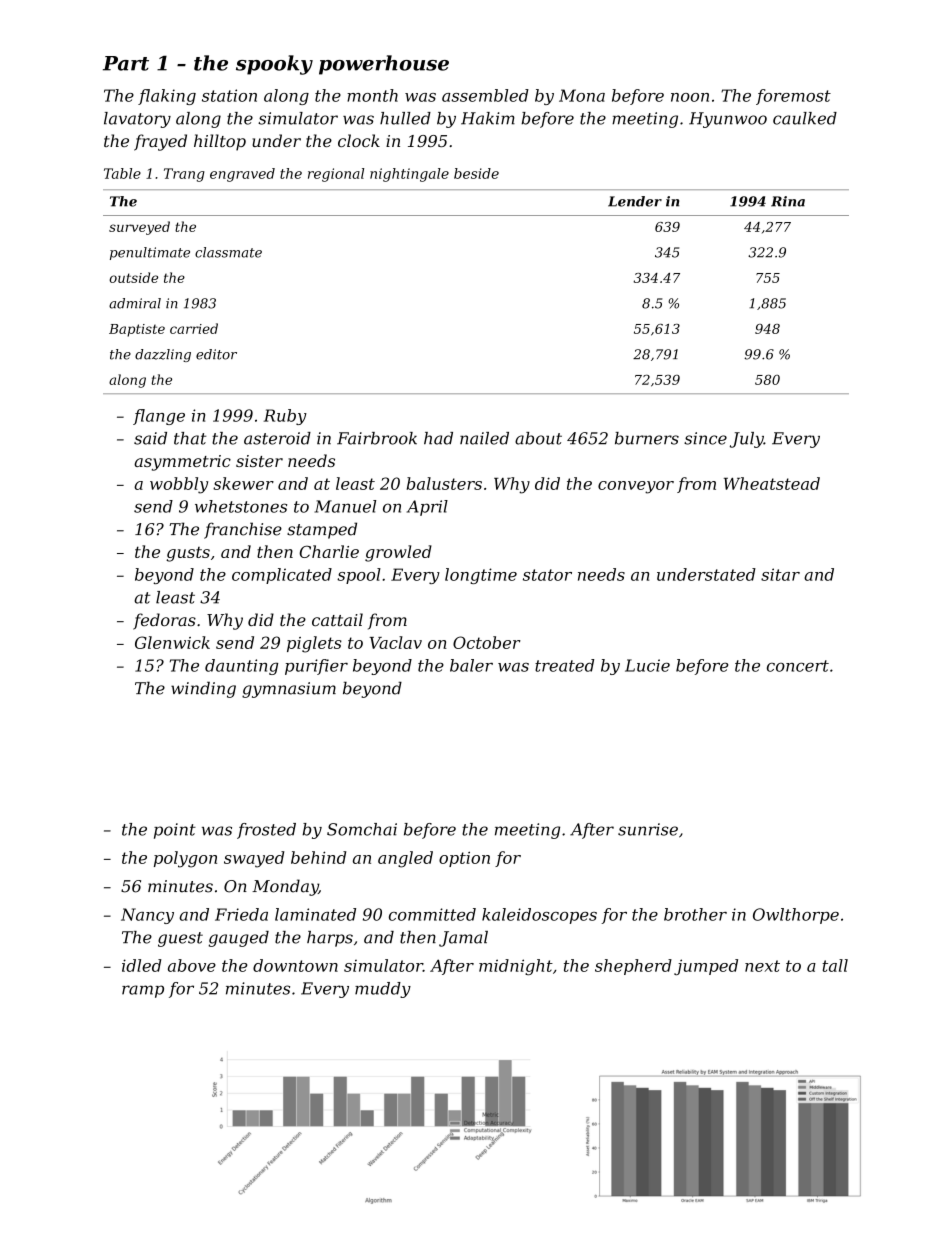 The image size is (952, 1233). I want to click on baler, so click(471, 665).
